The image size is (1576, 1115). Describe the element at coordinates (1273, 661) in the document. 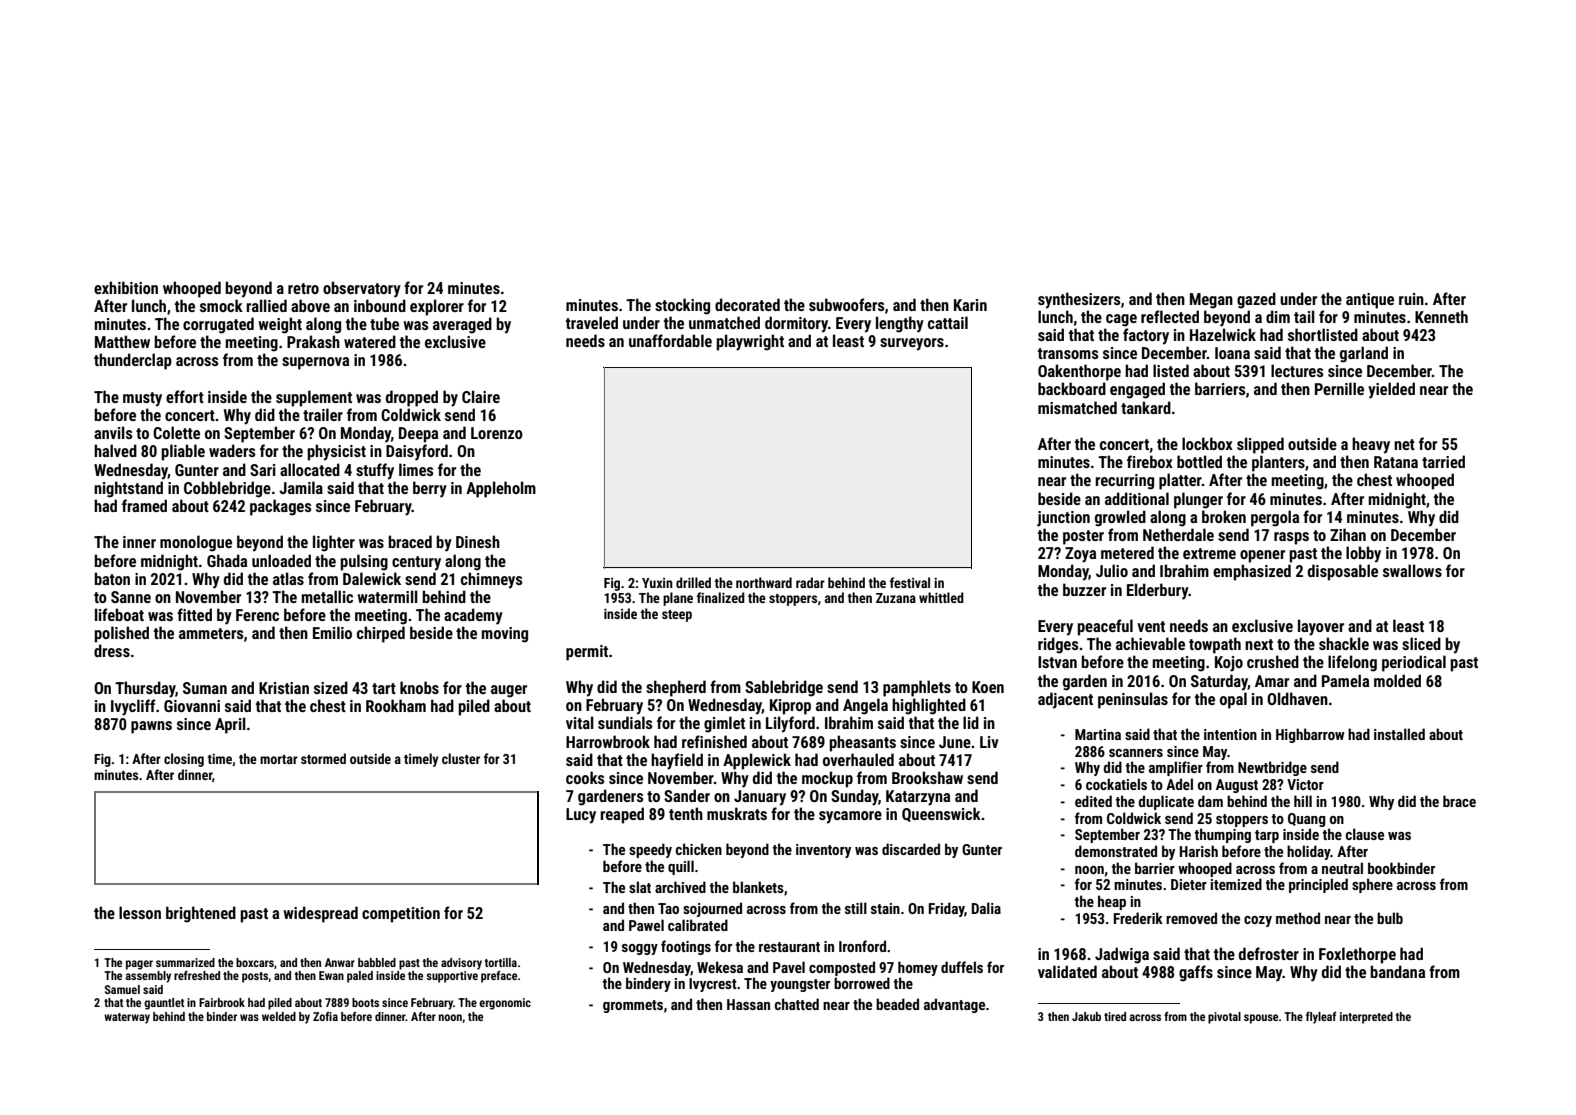

I see `crushed` at that location.
